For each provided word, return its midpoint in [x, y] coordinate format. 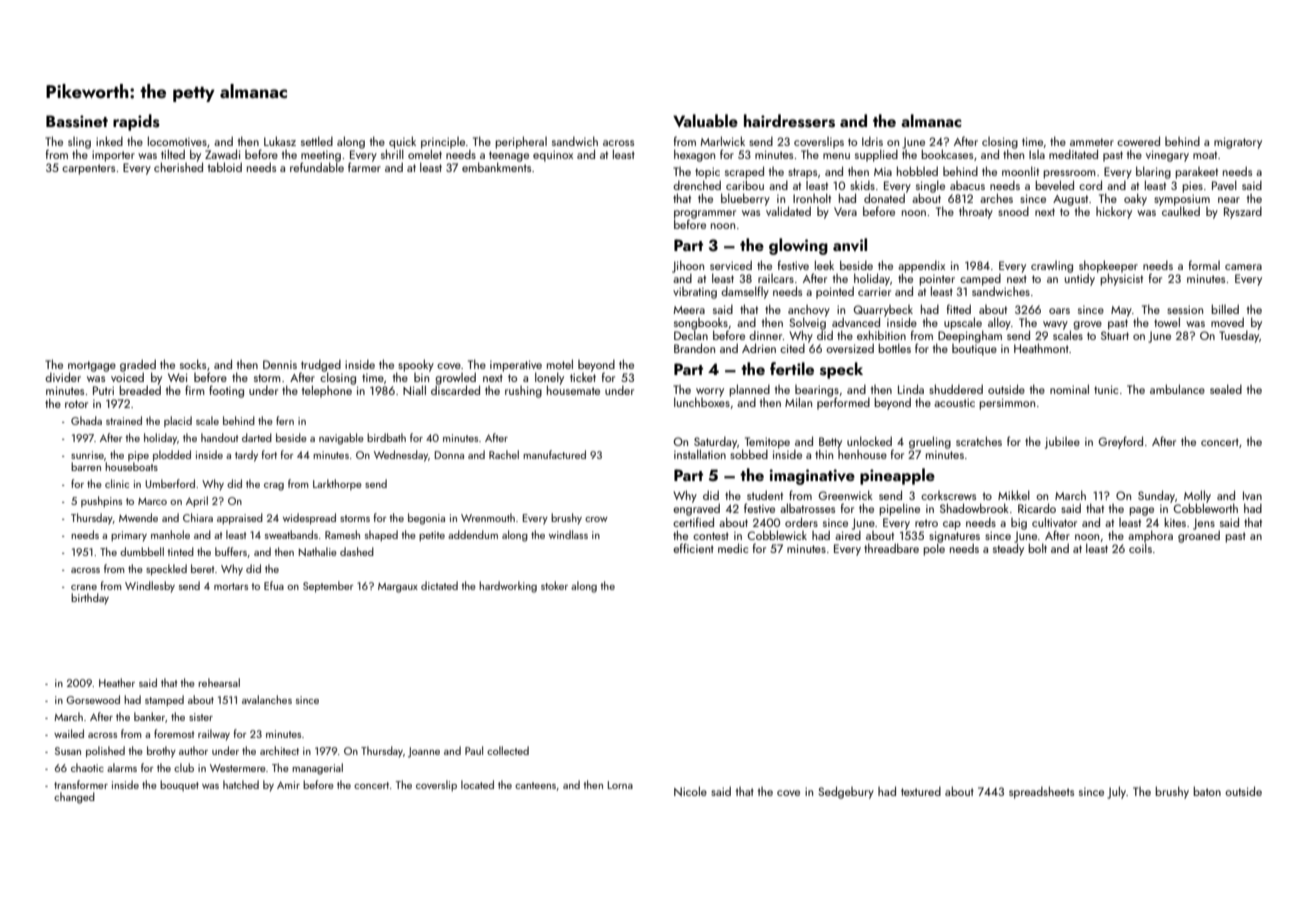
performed [843, 403]
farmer [364, 167]
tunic [1106, 389]
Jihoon [688, 266]
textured [921, 791]
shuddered [956, 389]
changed [74, 798]
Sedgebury [846, 792]
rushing [523, 392]
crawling [1052, 267]
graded [138, 365]
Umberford [170, 483]
